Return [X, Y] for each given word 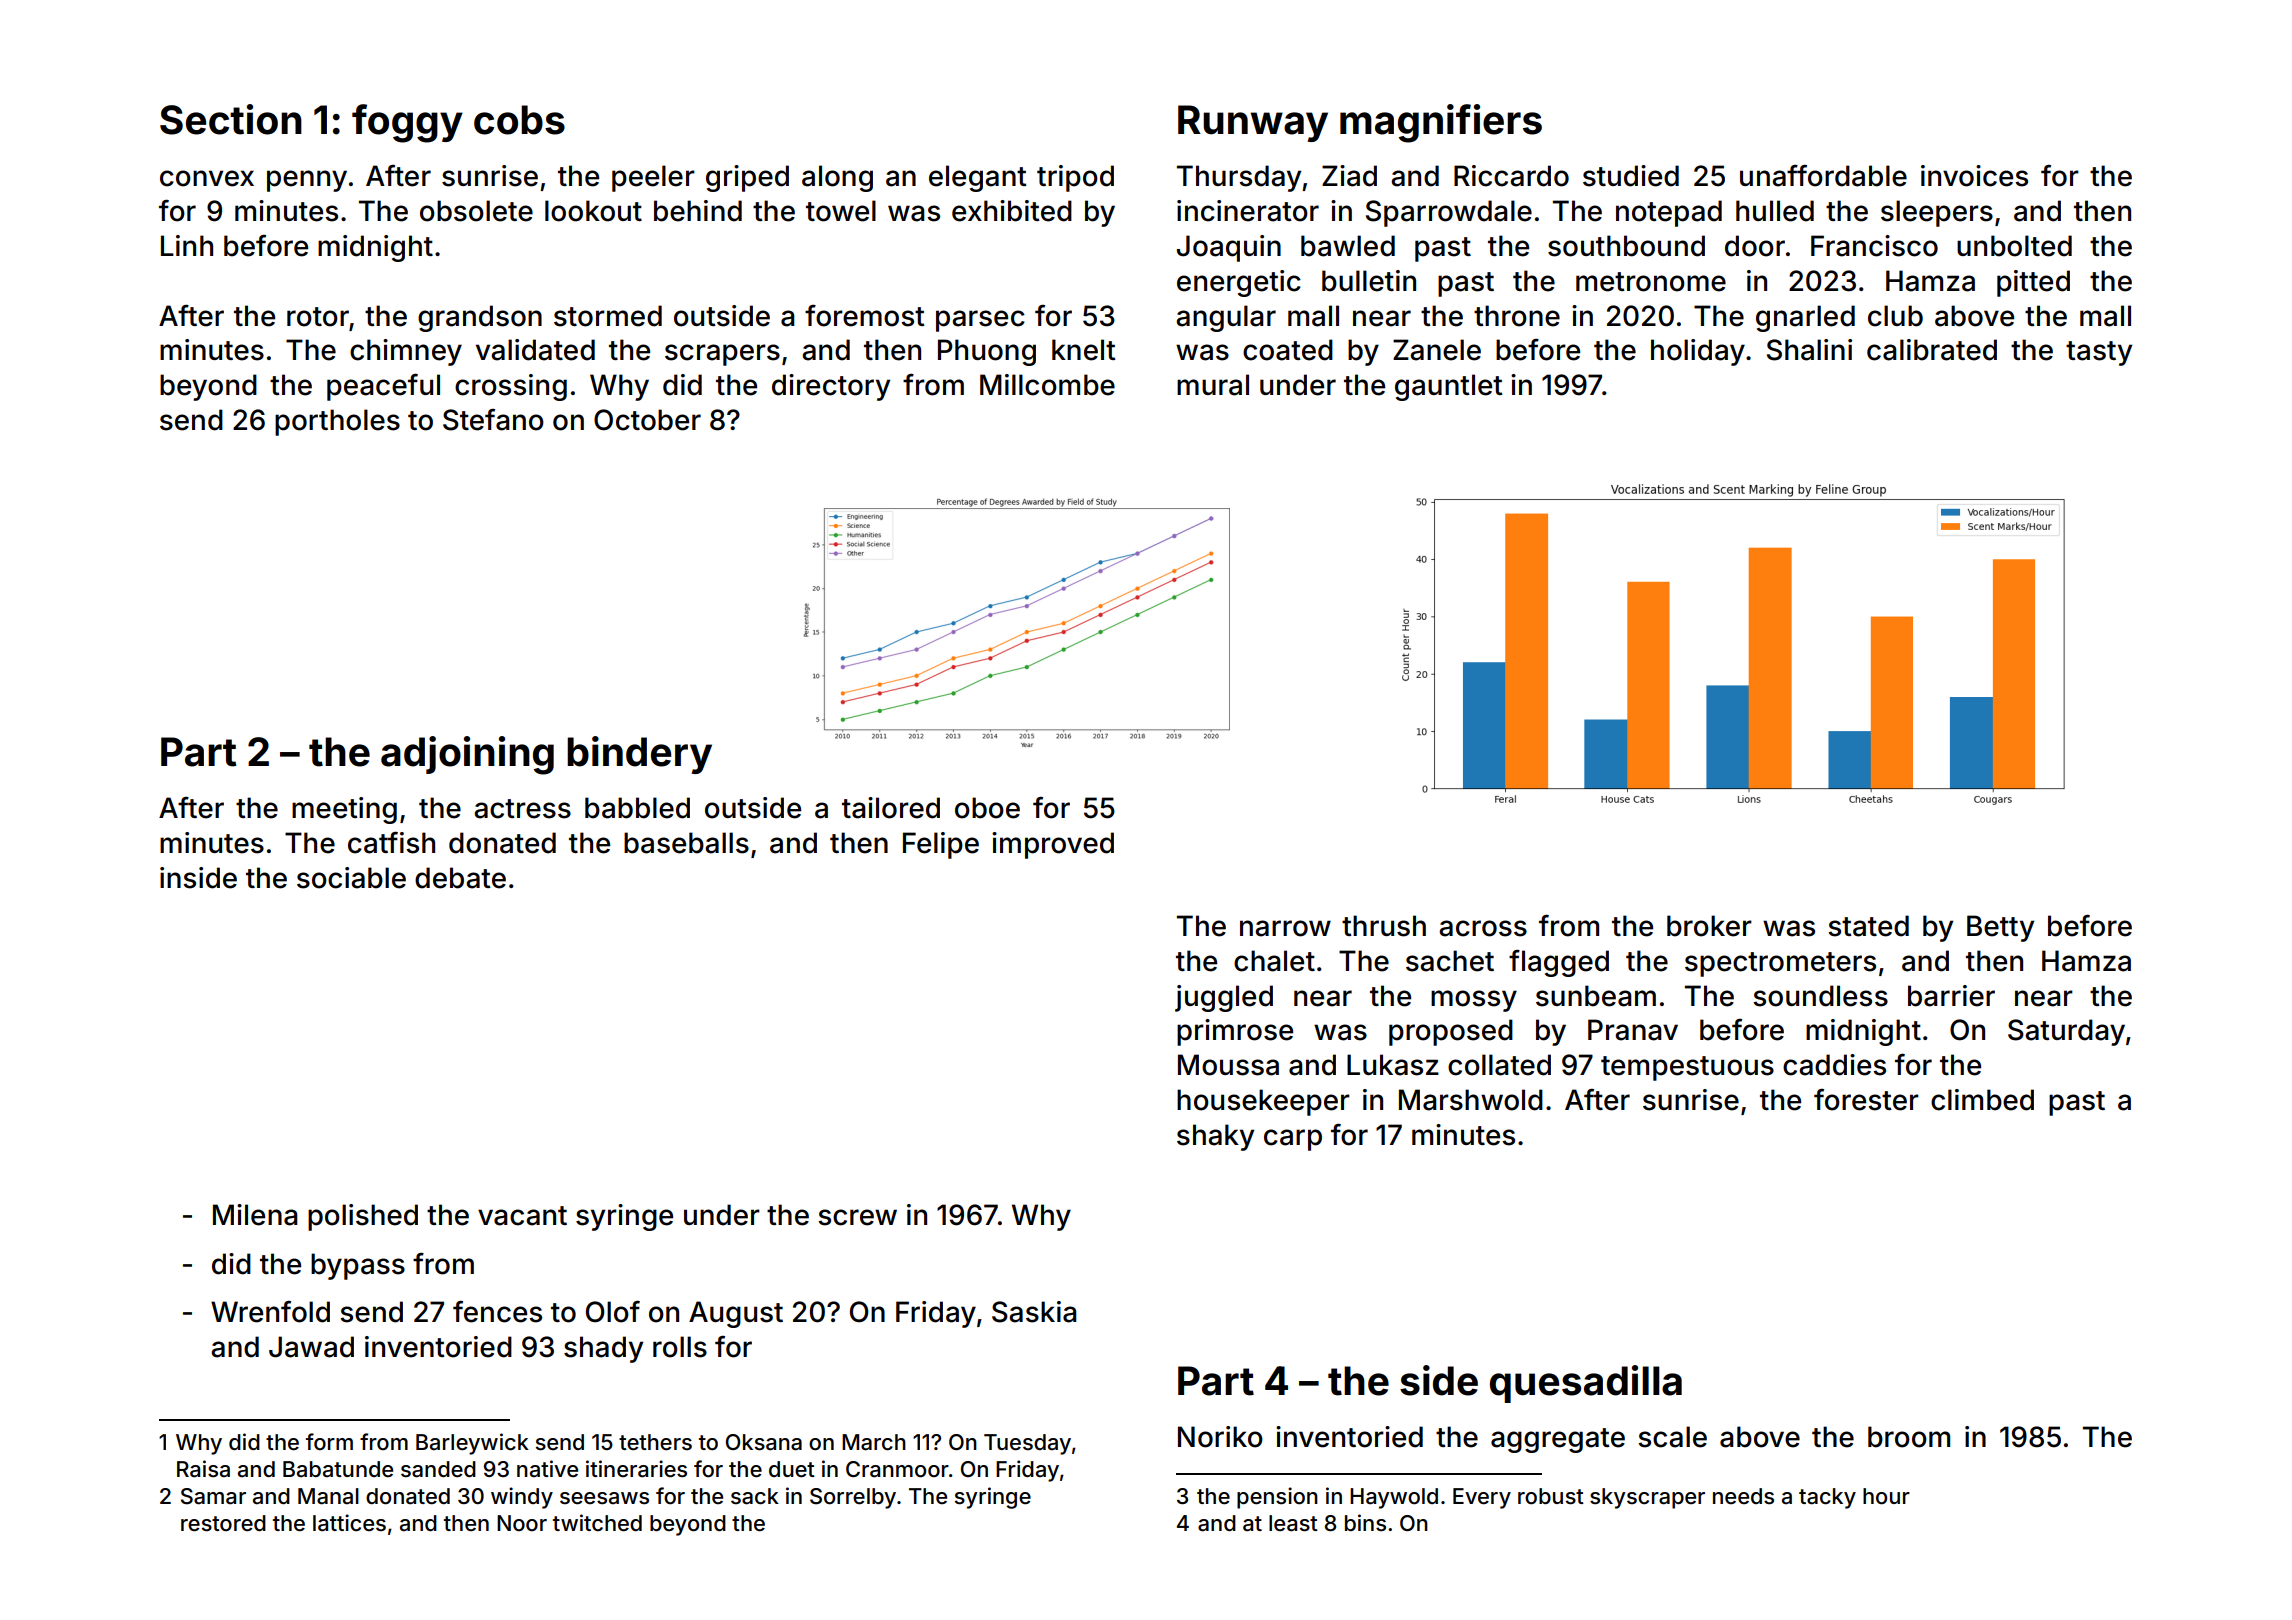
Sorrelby [853, 1498]
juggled [1224, 998]
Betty [2000, 928]
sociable [351, 878]
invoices [1974, 176]
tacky [1827, 1498]
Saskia [1034, 1312]
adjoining [467, 755]
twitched [597, 1523]
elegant [978, 178]
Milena [255, 1215]
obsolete [476, 211]
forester [1866, 1100]
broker [1709, 926]
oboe [987, 808]
